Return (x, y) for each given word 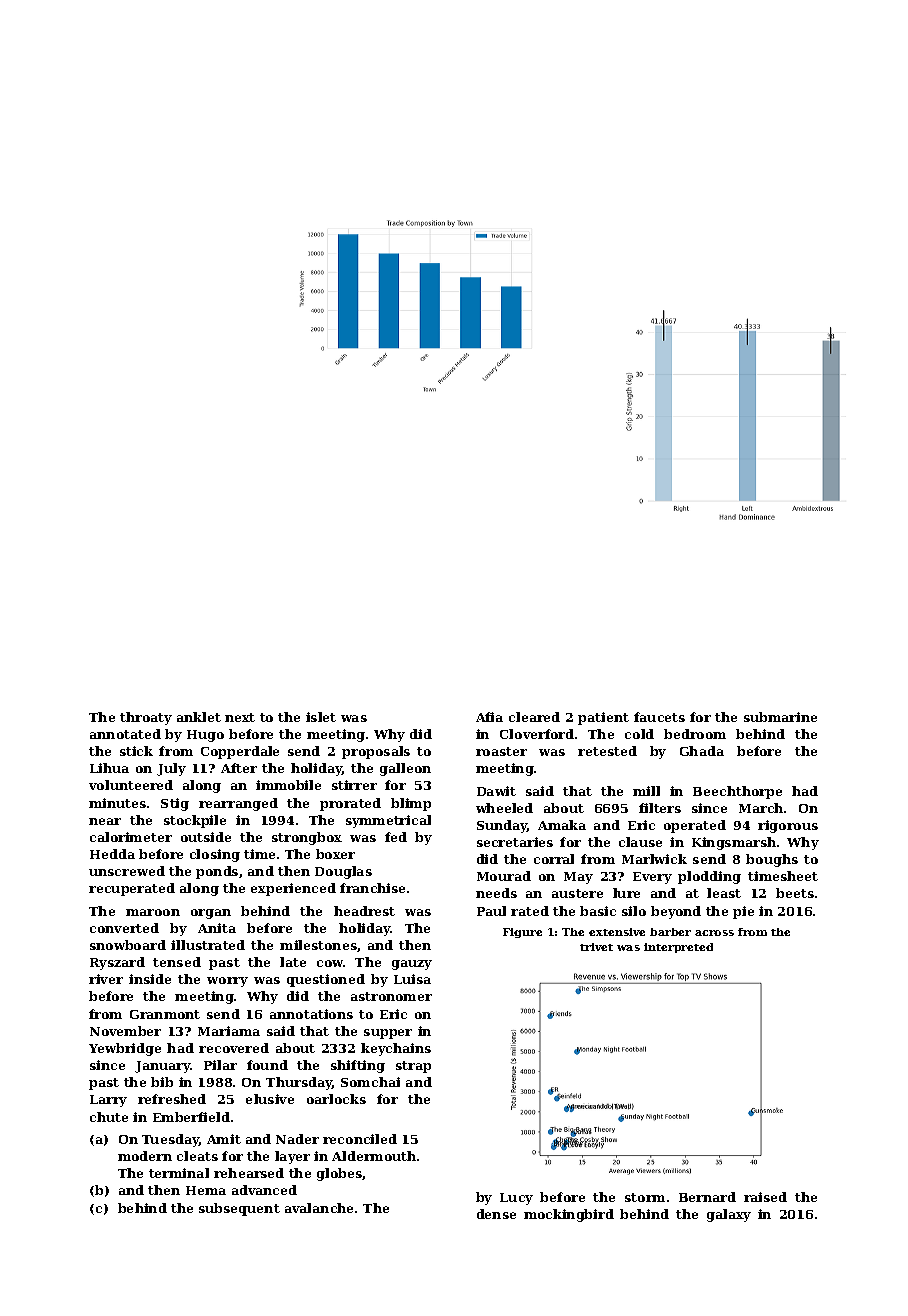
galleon (405, 769)
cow (330, 963)
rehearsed (249, 1173)
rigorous (788, 826)
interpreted (678, 948)
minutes (117, 803)
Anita (217, 928)
